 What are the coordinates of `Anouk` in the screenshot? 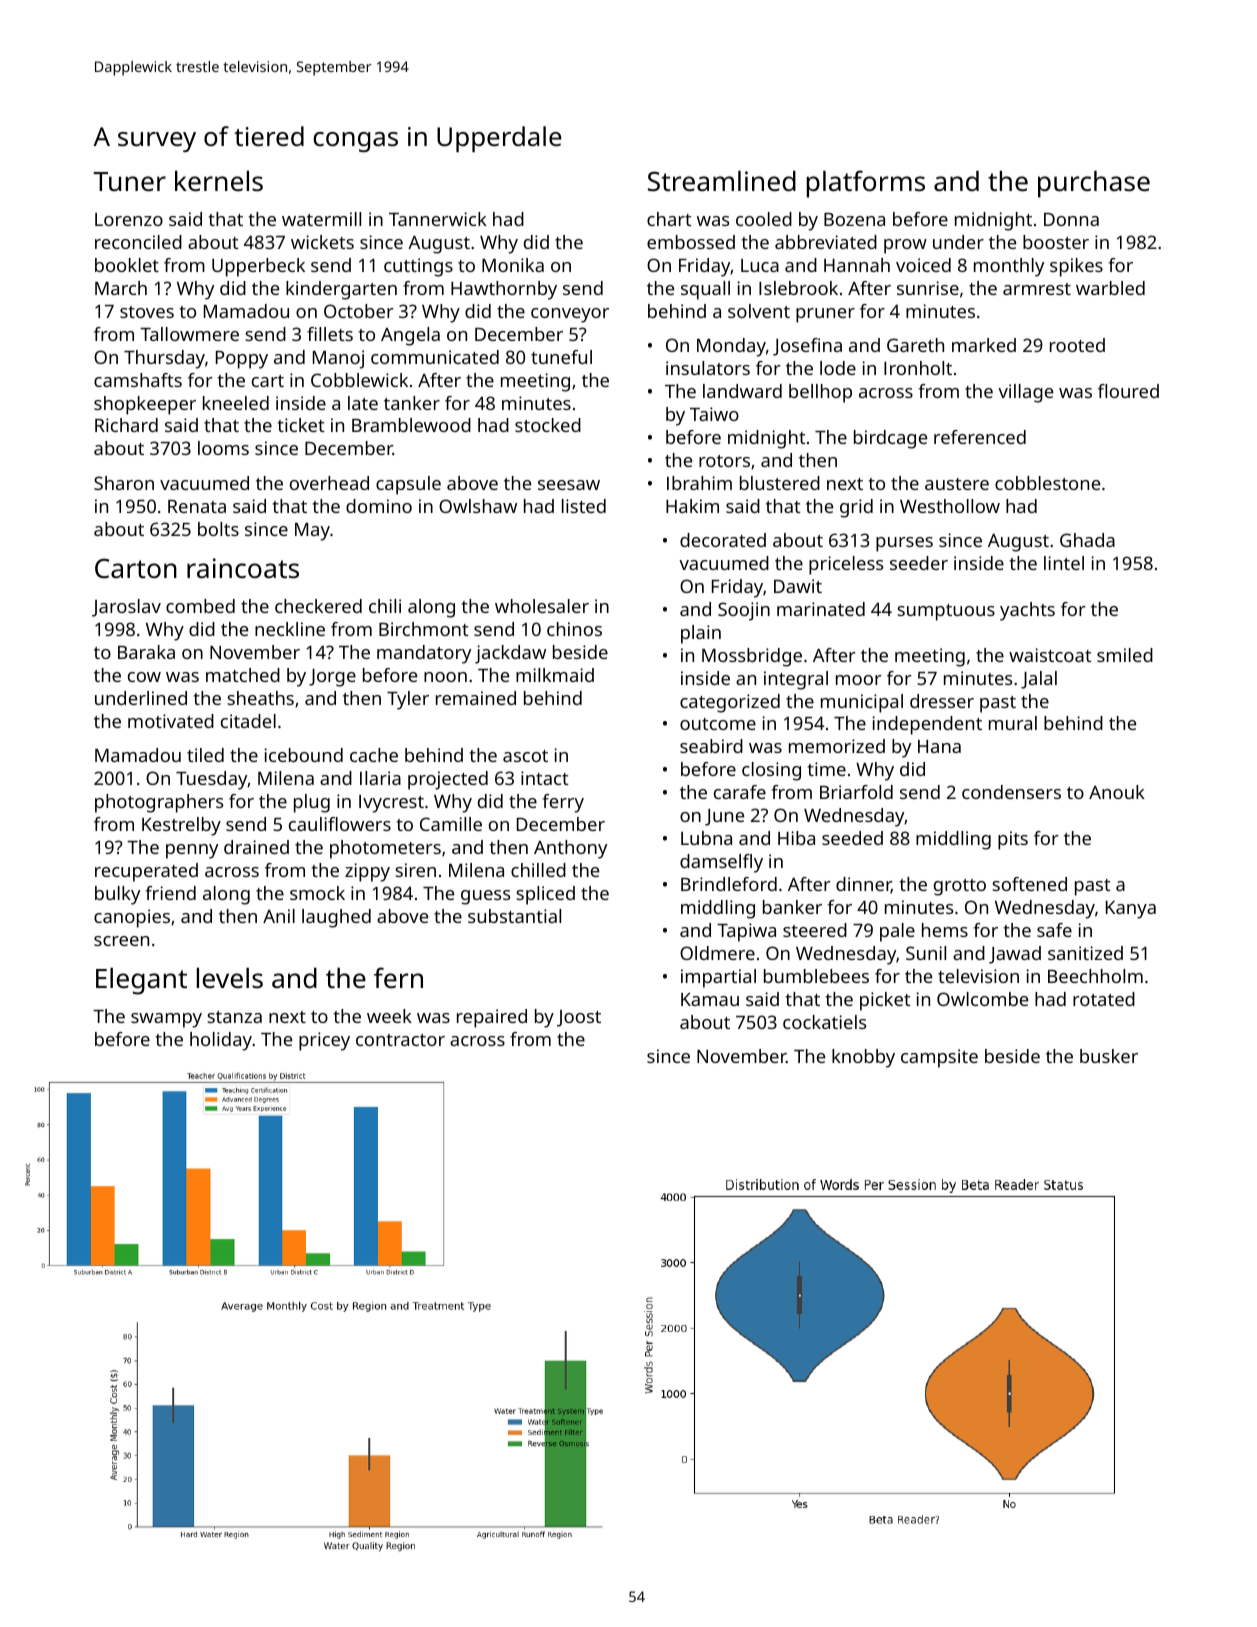 It's located at (1117, 792).
